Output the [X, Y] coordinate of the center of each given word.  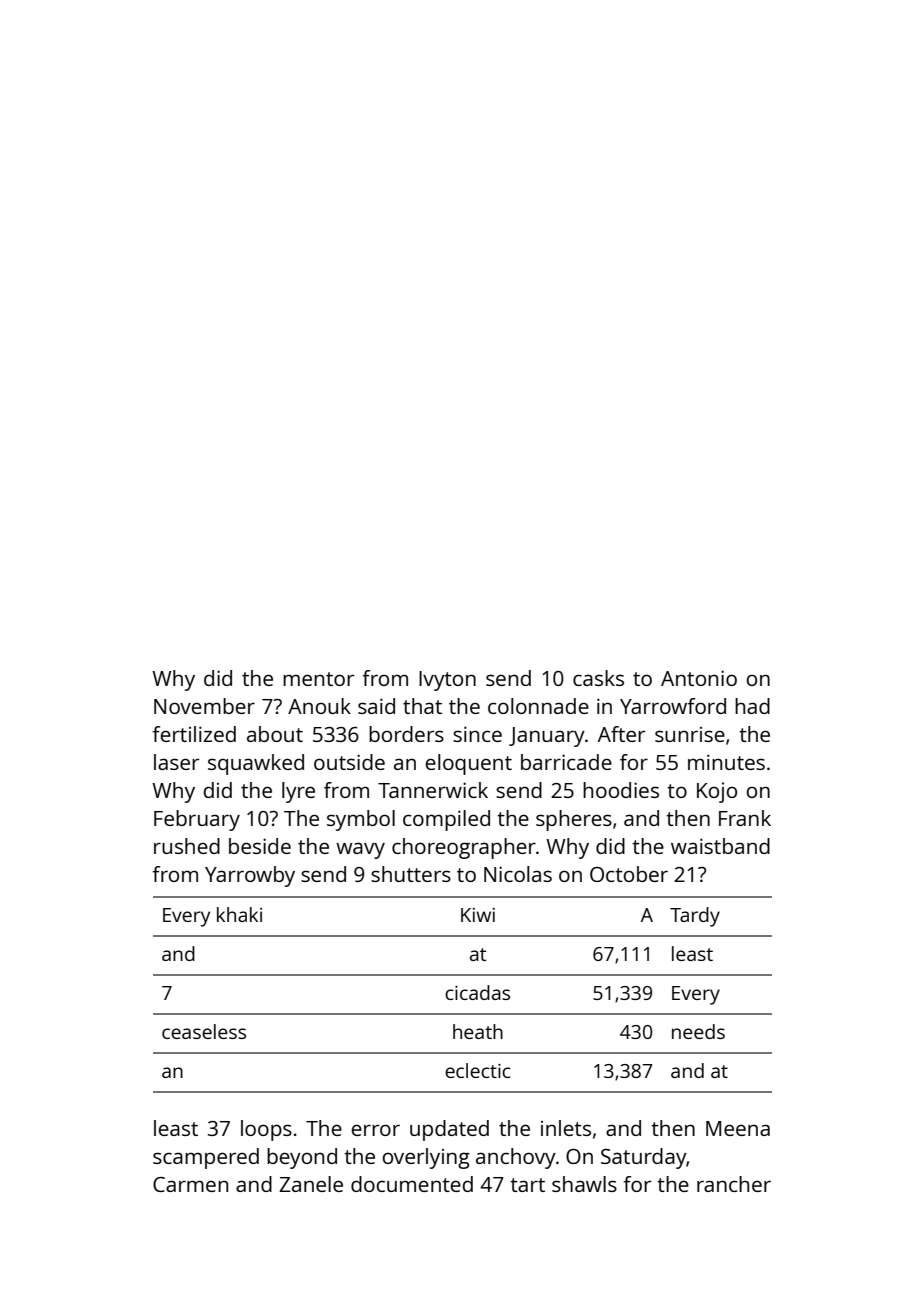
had [752, 706]
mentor [318, 679]
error [375, 1130]
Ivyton [447, 681]
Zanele [311, 1184]
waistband [720, 846]
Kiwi [478, 915]
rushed [187, 846]
